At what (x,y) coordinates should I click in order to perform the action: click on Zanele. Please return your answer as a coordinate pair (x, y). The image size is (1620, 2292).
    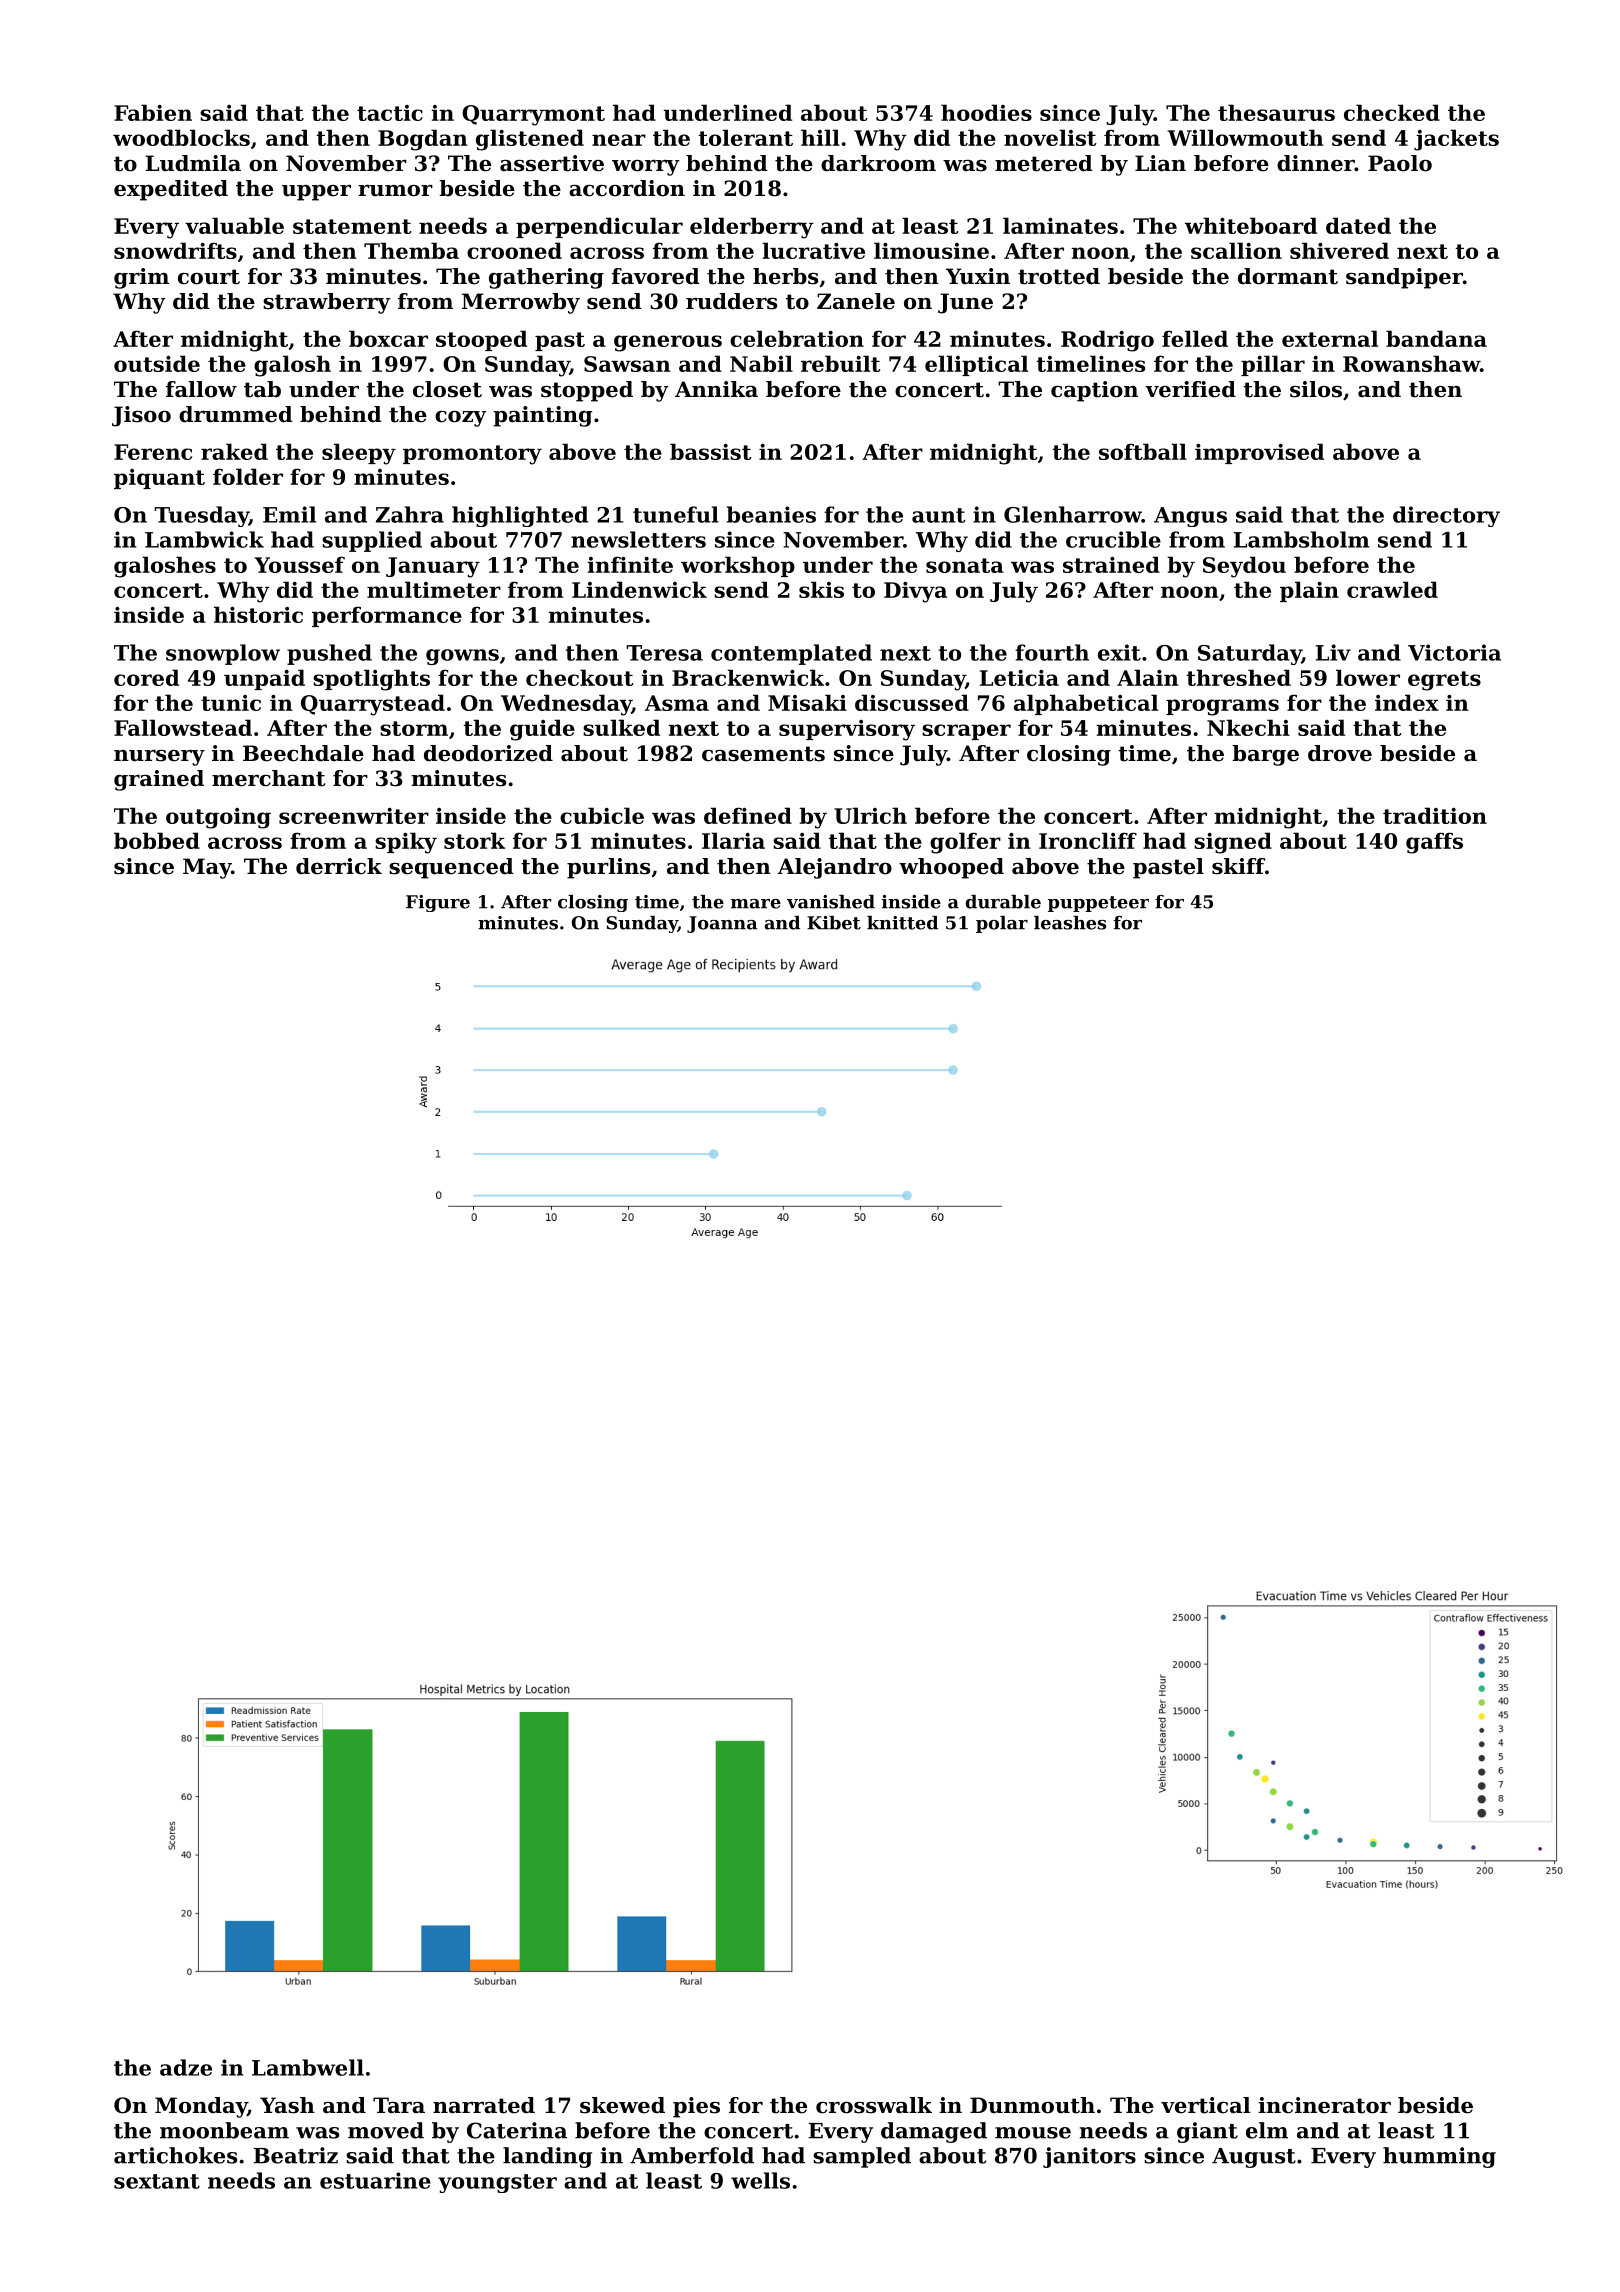
    Looking at the image, I should click on (856, 301).
